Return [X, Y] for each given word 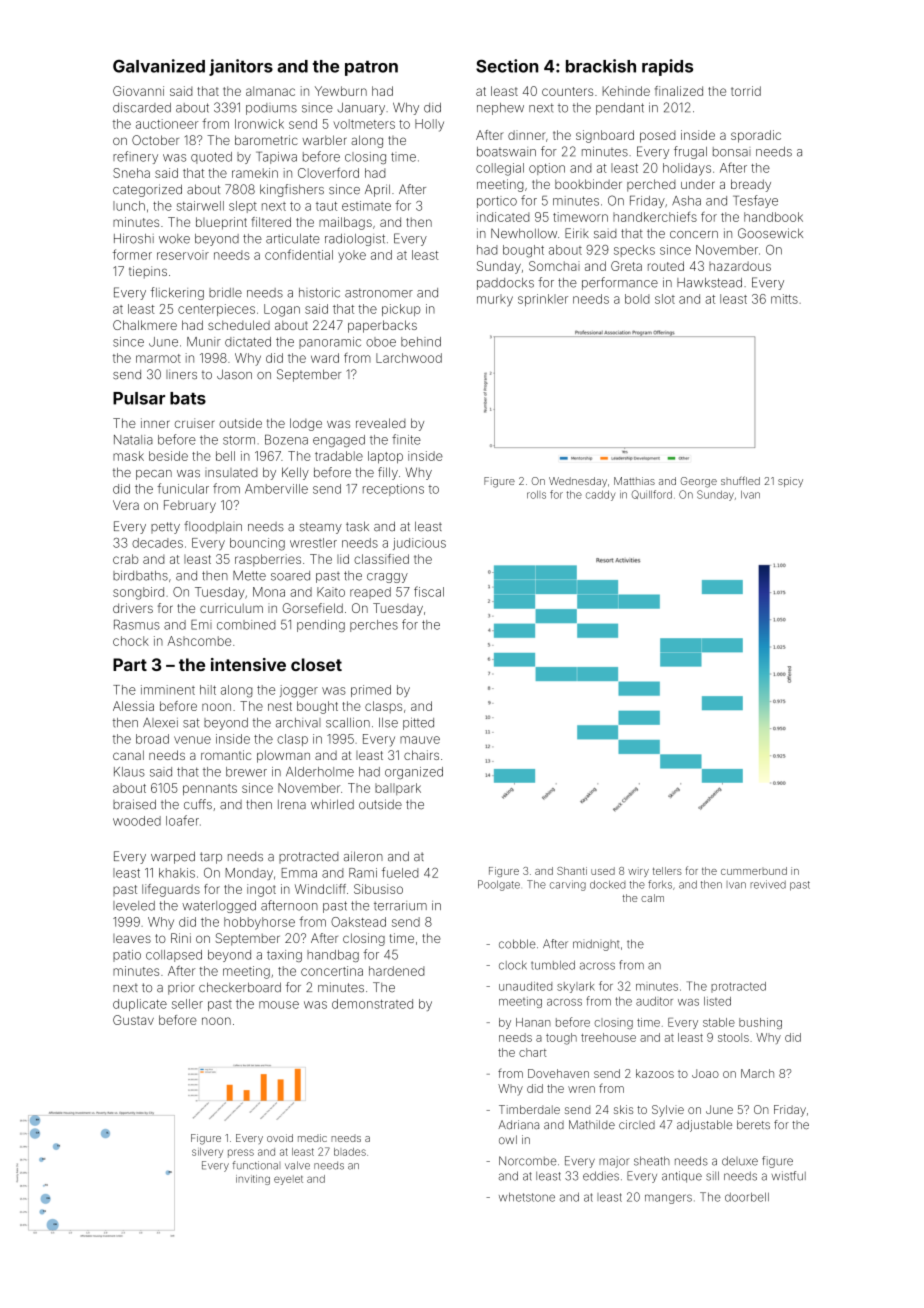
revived [768, 884]
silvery [207, 1153]
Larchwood [409, 358]
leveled [134, 906]
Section [507, 66]
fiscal [429, 591]
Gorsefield [313, 608]
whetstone [527, 1197]
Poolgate [499, 885]
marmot [158, 358]
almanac [270, 91]
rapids [667, 67]
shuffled [740, 480]
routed [666, 266]
